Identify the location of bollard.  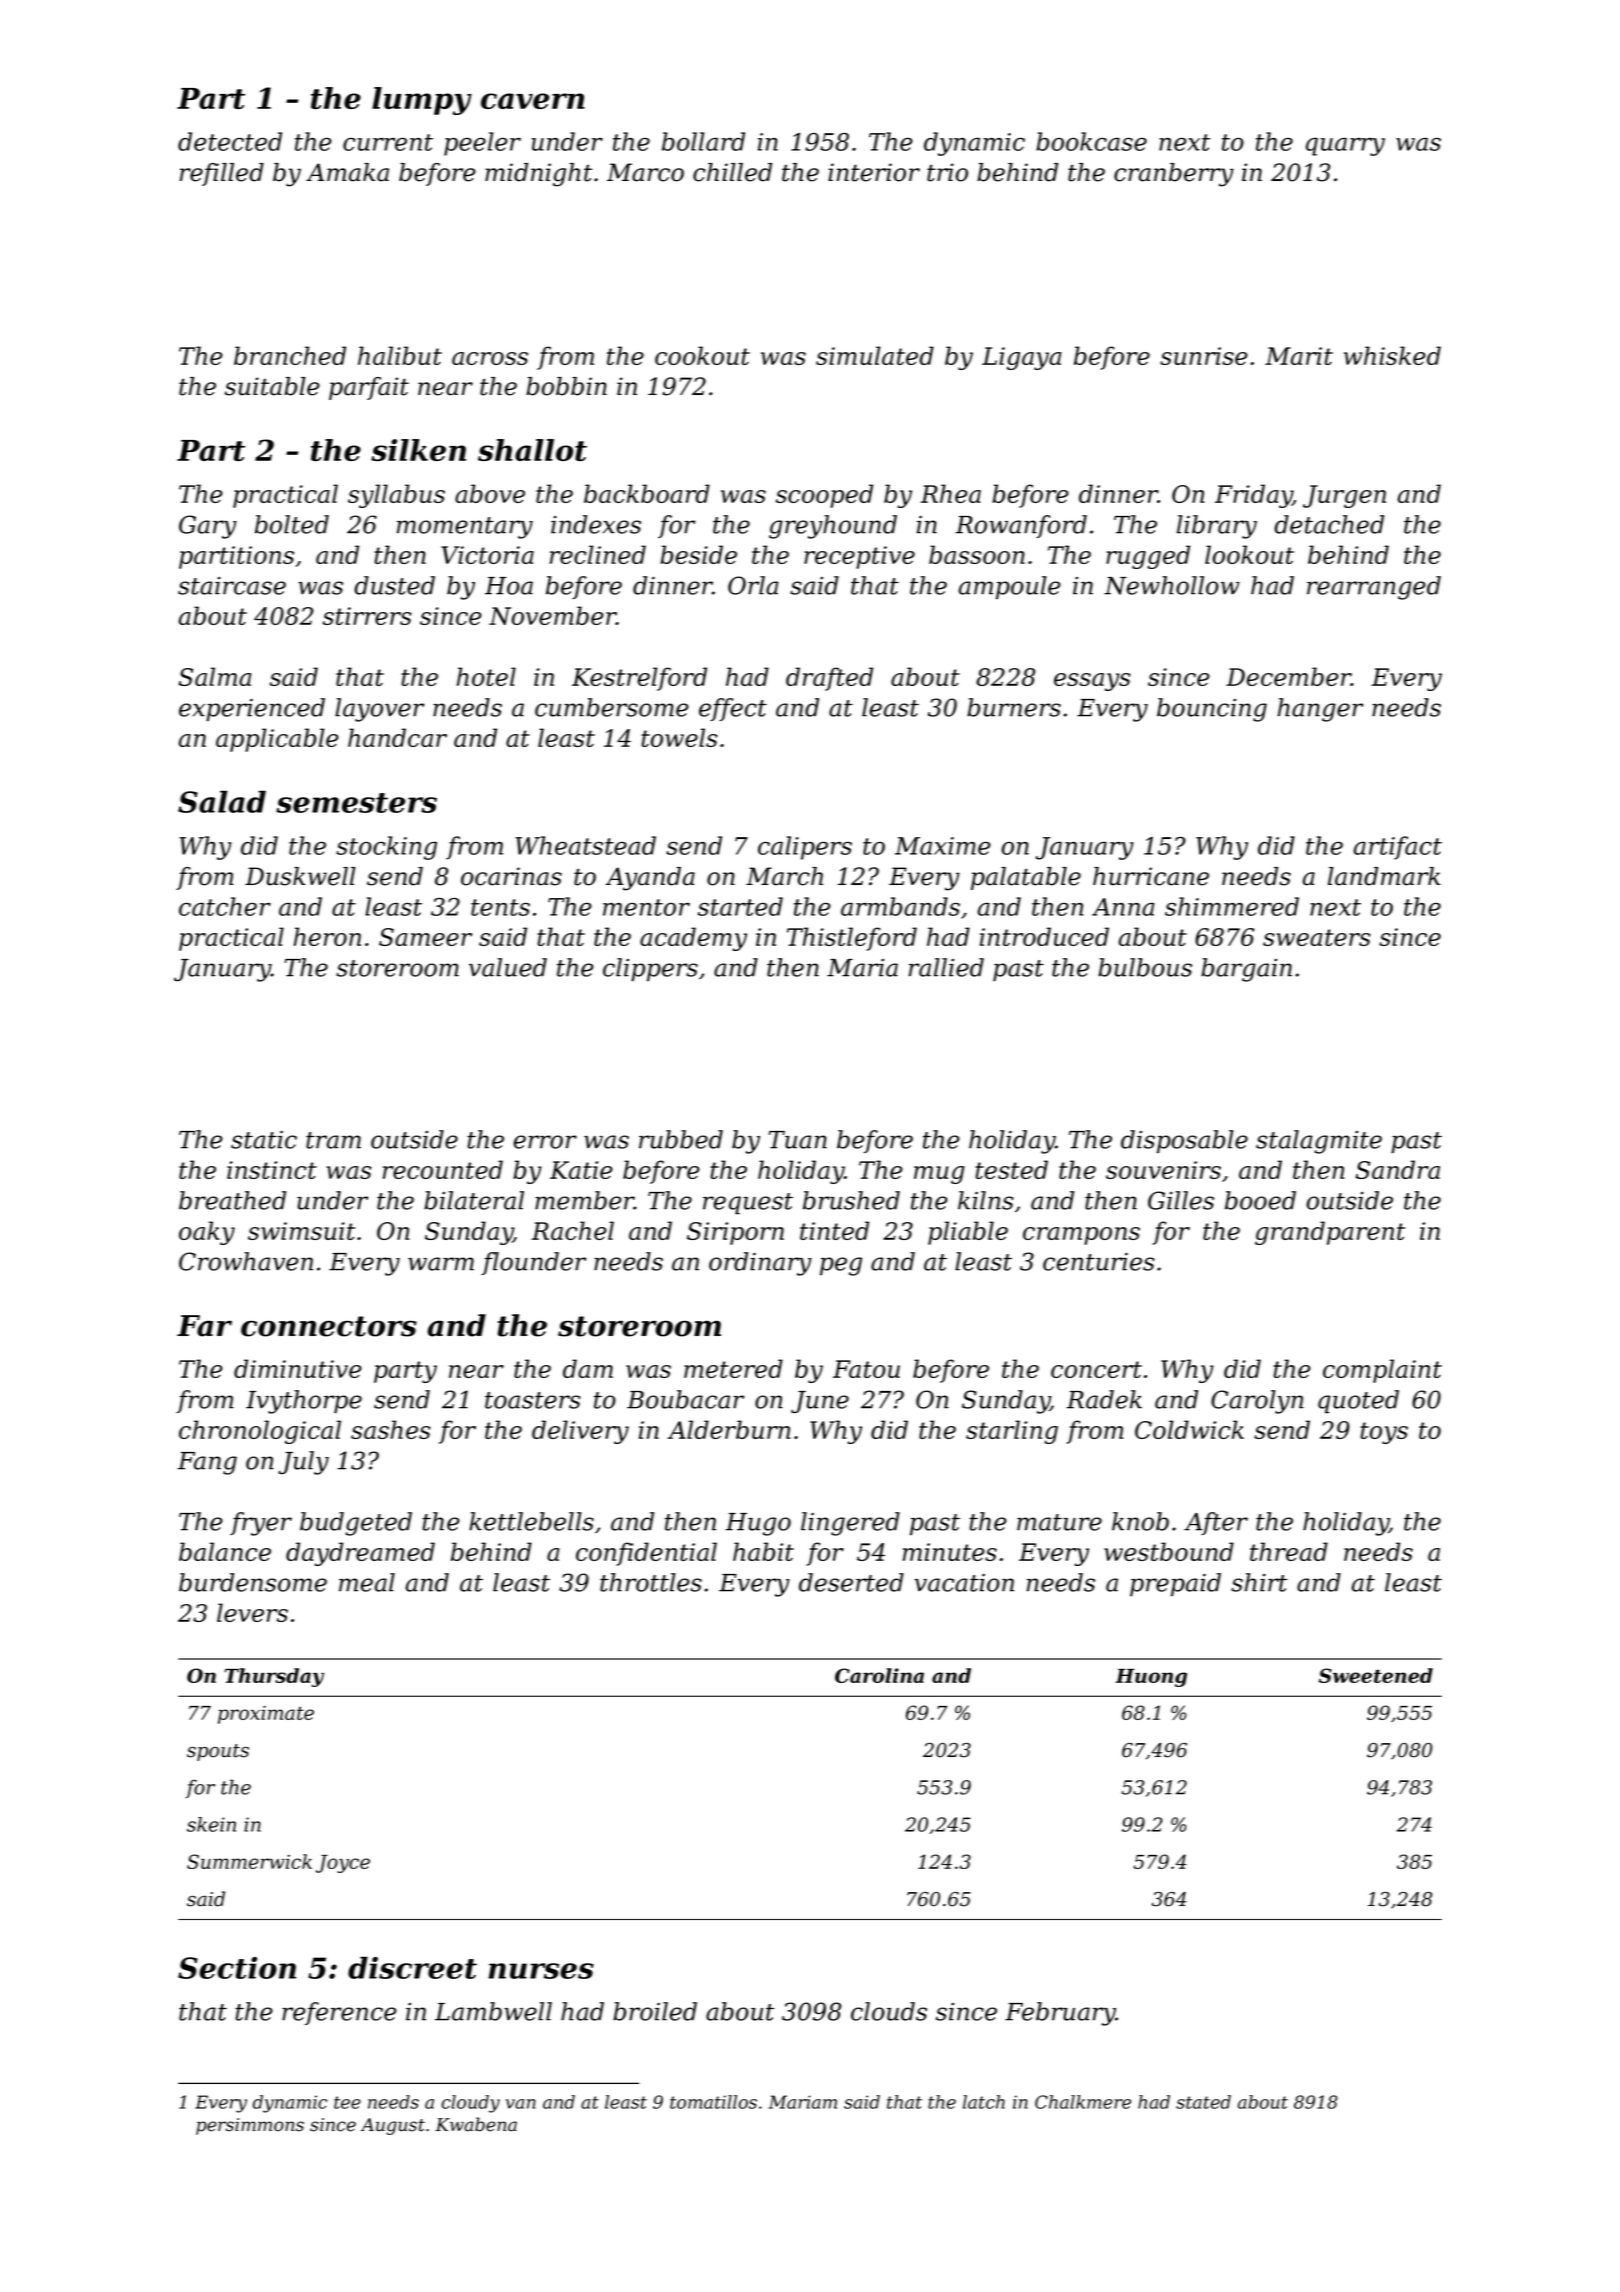
(703, 141).
